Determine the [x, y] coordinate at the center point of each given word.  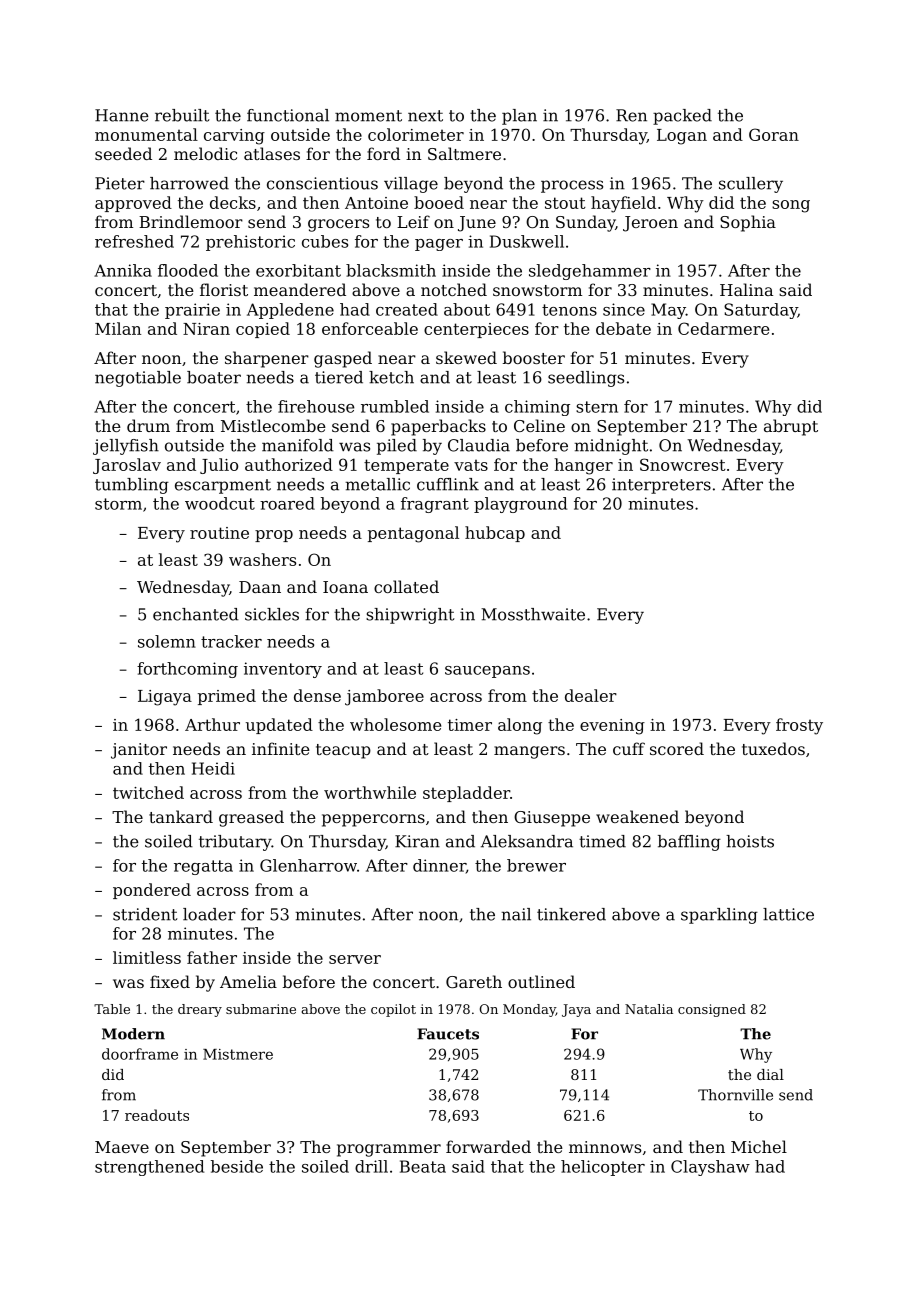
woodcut [220, 503]
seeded [123, 153]
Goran [774, 134]
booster [534, 357]
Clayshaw [710, 1168]
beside [237, 1166]
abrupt [791, 427]
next [425, 116]
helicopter [603, 1168]
